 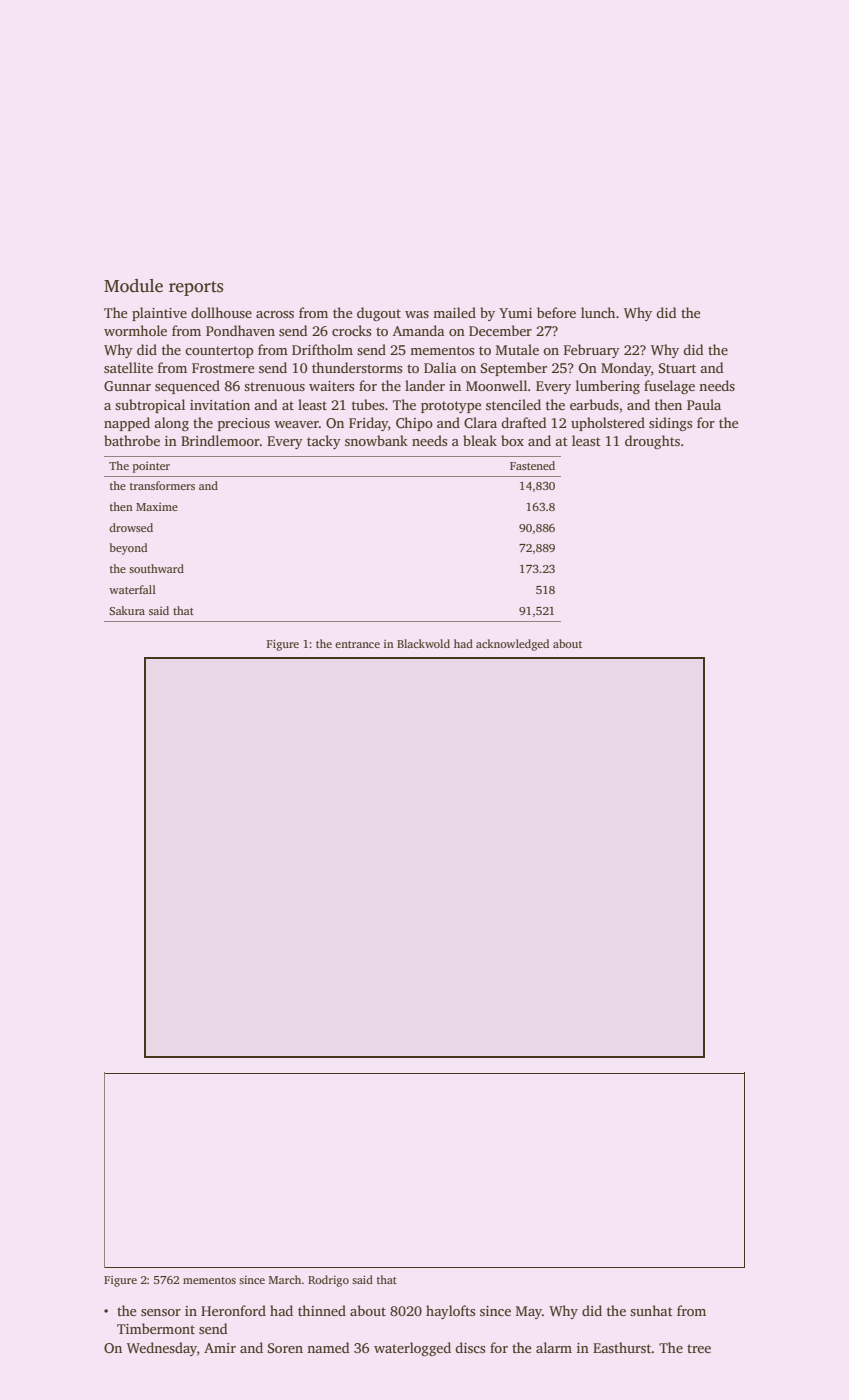 I want to click on haylofts, so click(x=450, y=1312).
